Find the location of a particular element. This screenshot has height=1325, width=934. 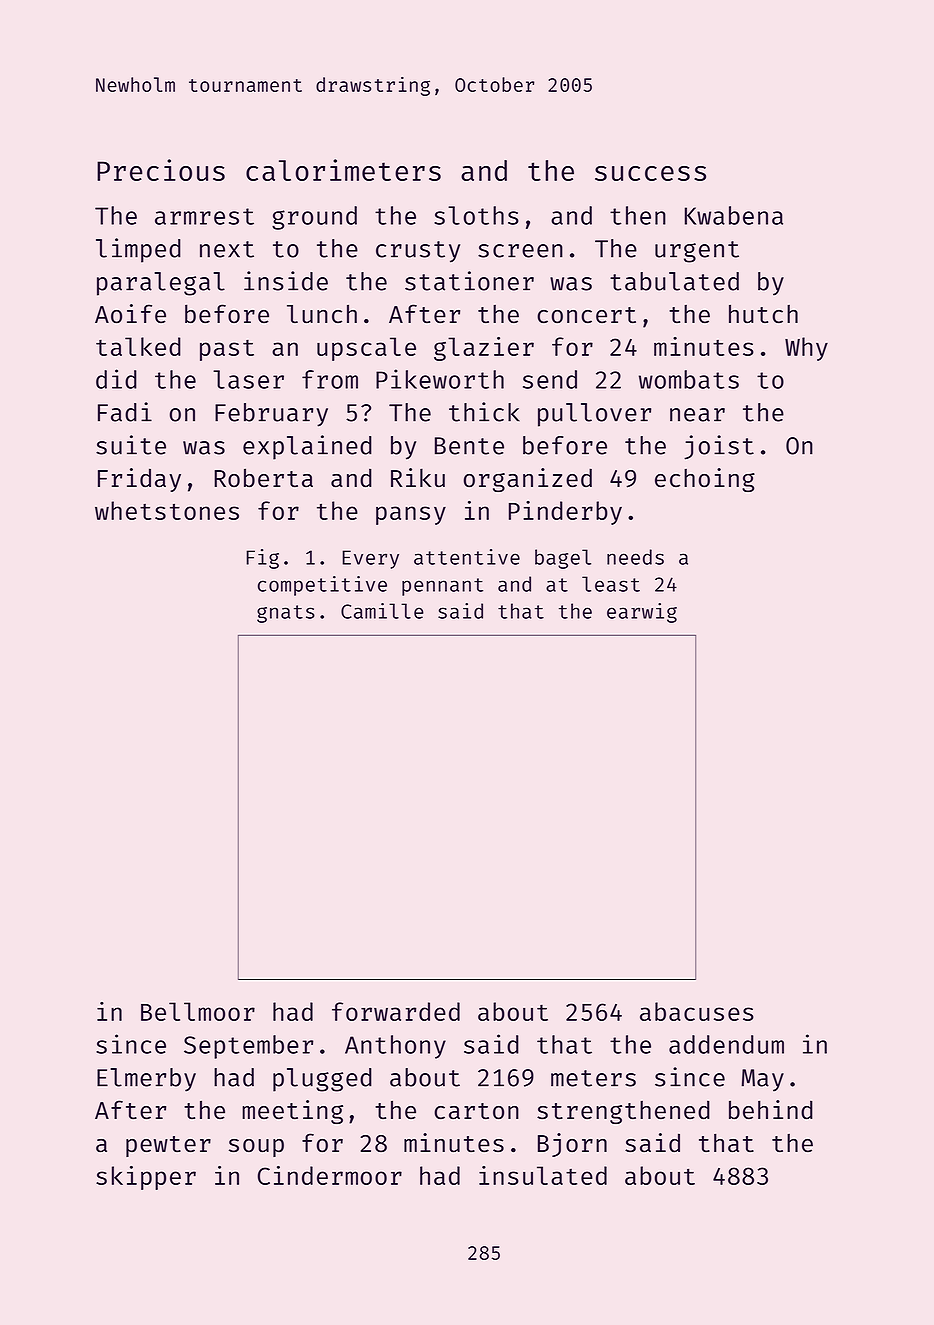

lunch is located at coordinates (322, 314).
